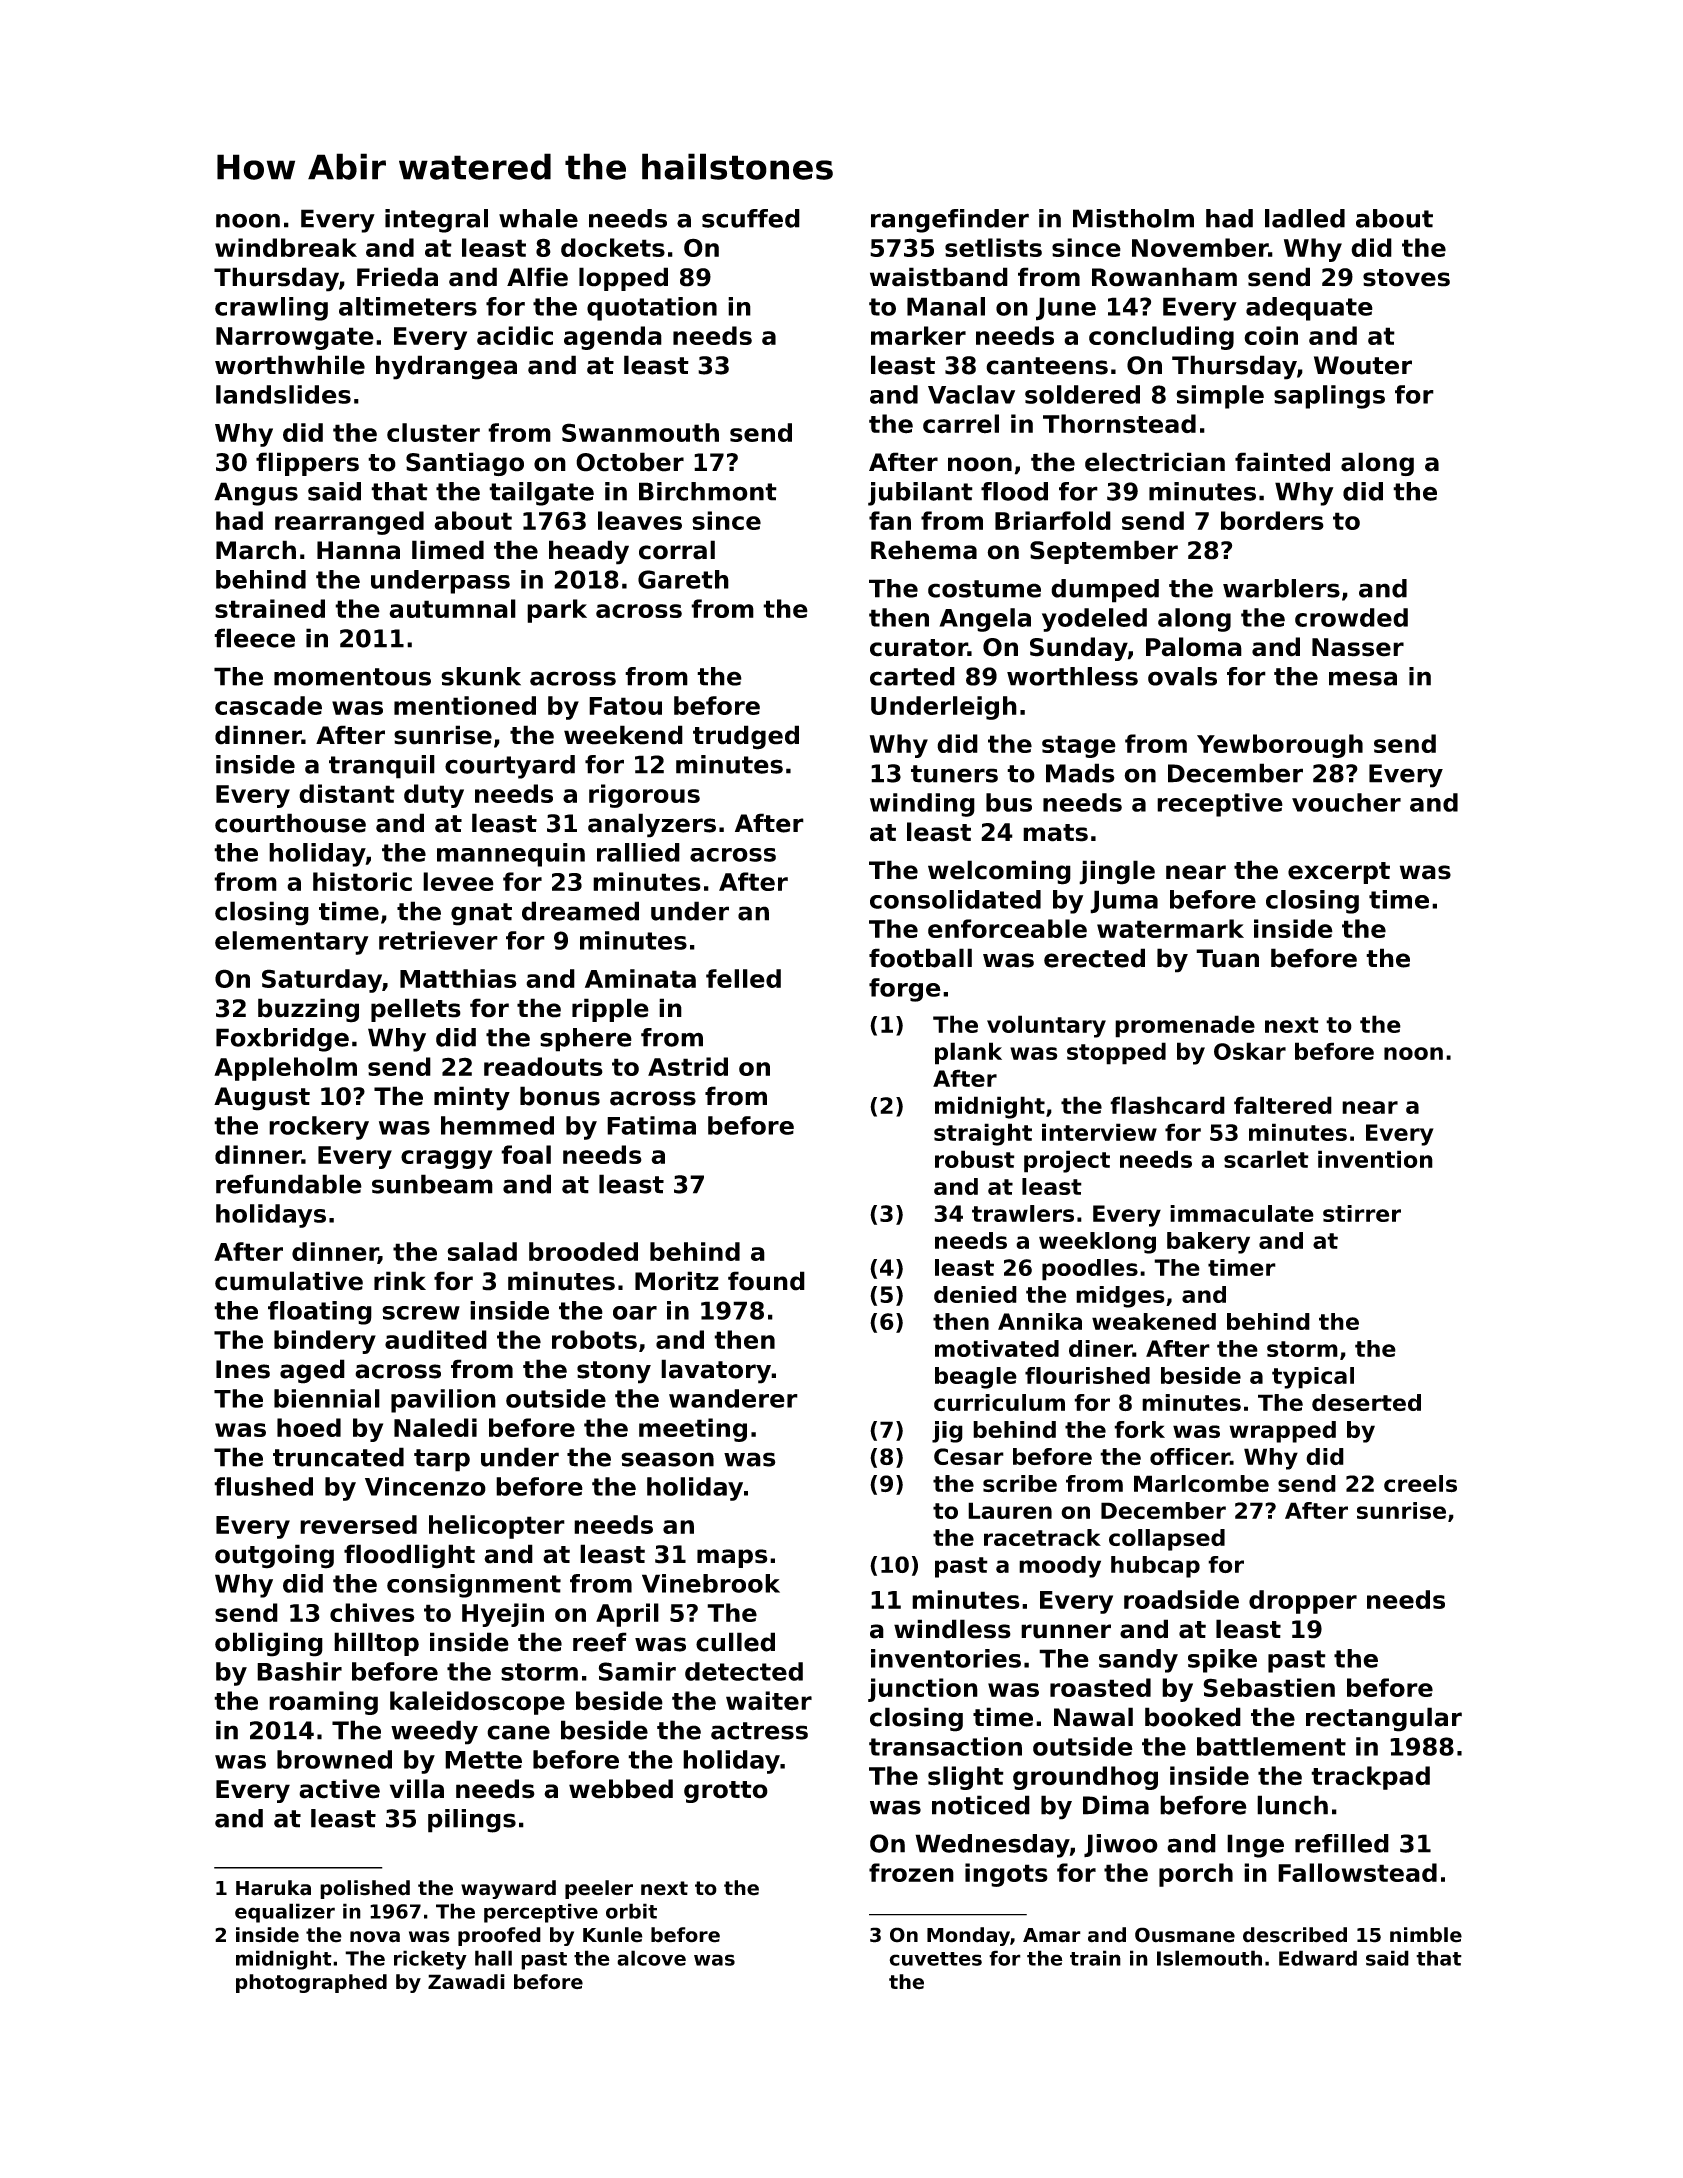 Image resolution: width=1683 pixels, height=2178 pixels. I want to click on plank, so click(968, 1053).
